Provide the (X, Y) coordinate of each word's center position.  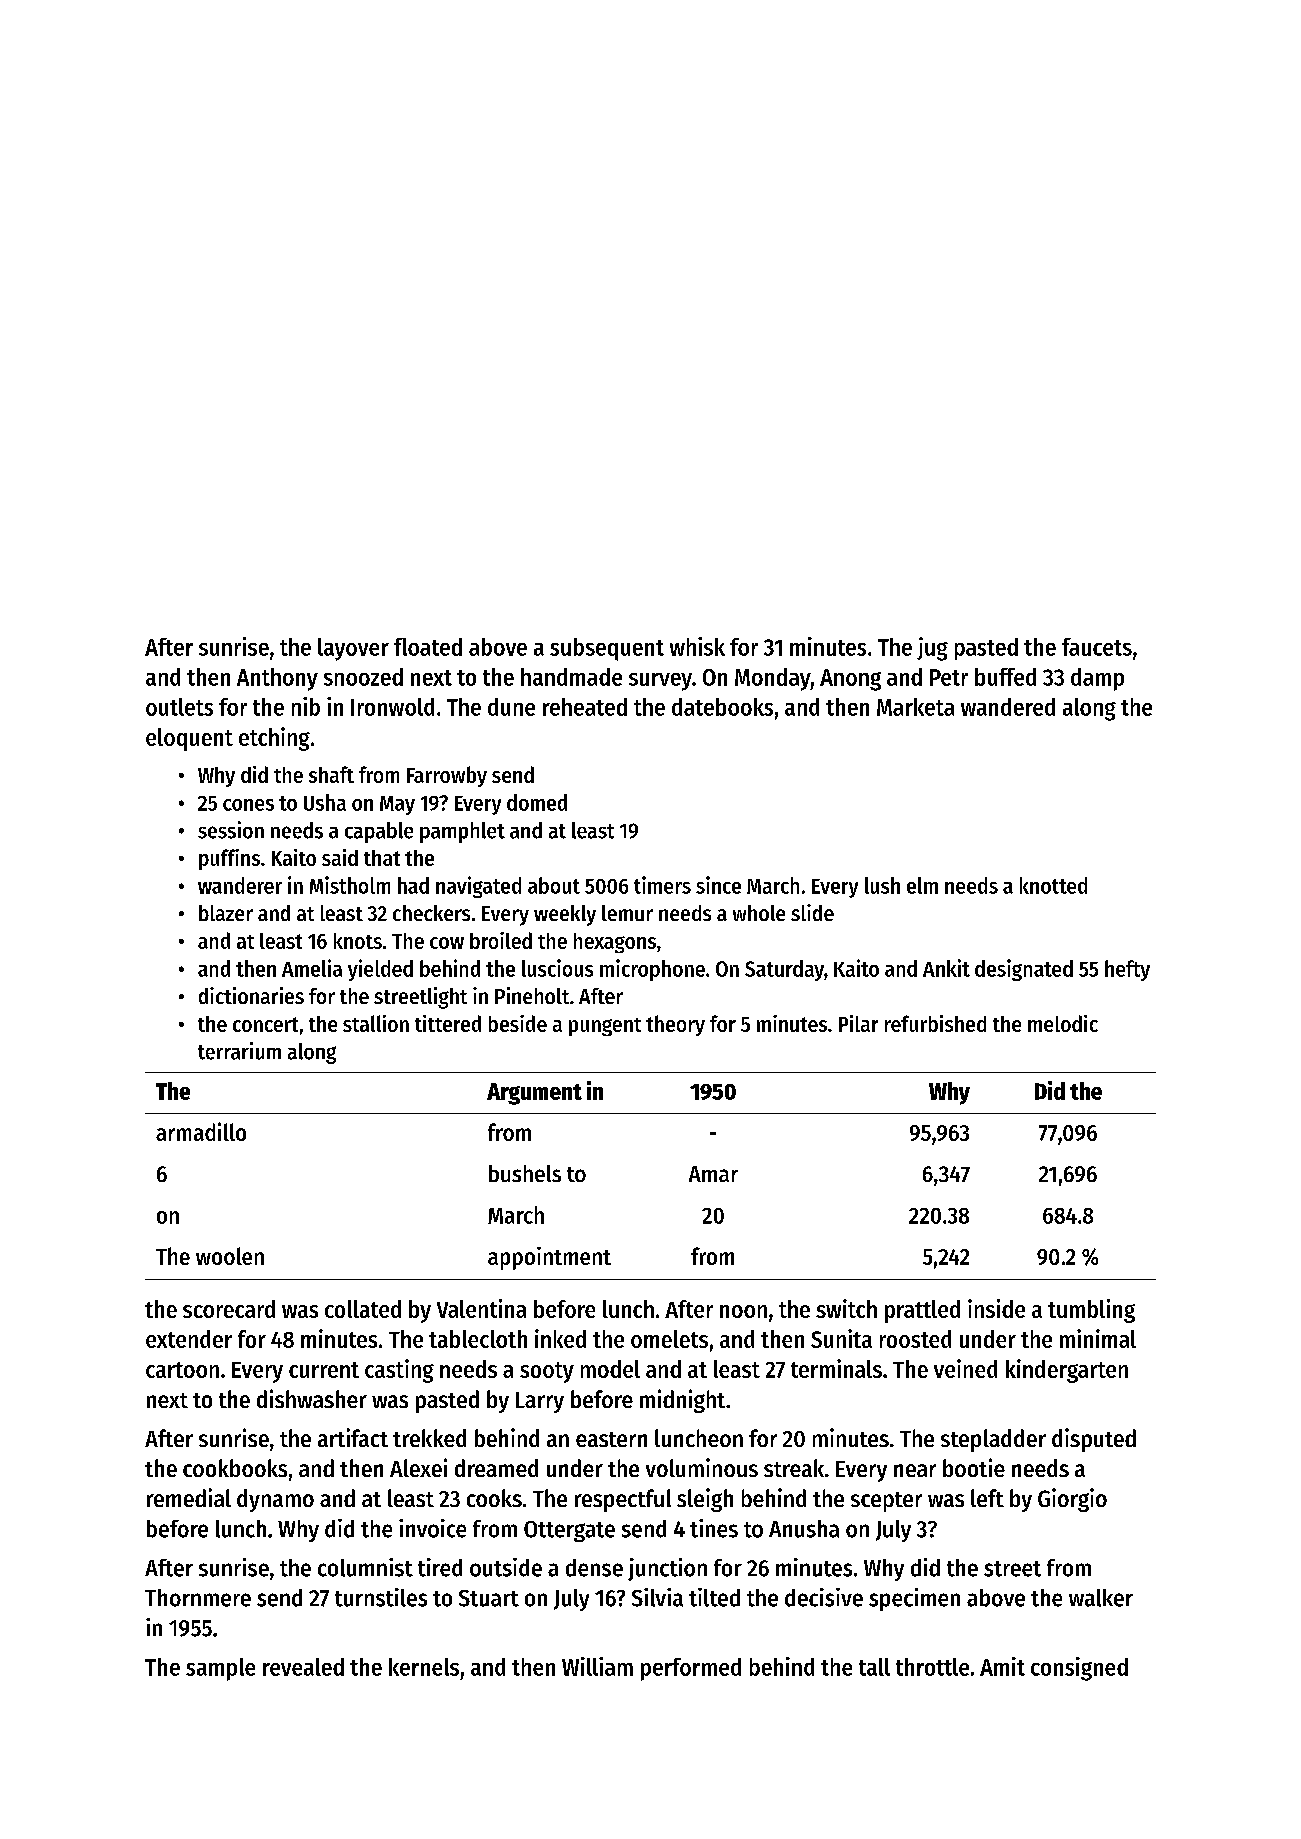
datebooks (722, 707)
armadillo (201, 1131)
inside (996, 1308)
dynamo (275, 1500)
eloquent (189, 739)
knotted (1053, 885)
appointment (549, 1258)
